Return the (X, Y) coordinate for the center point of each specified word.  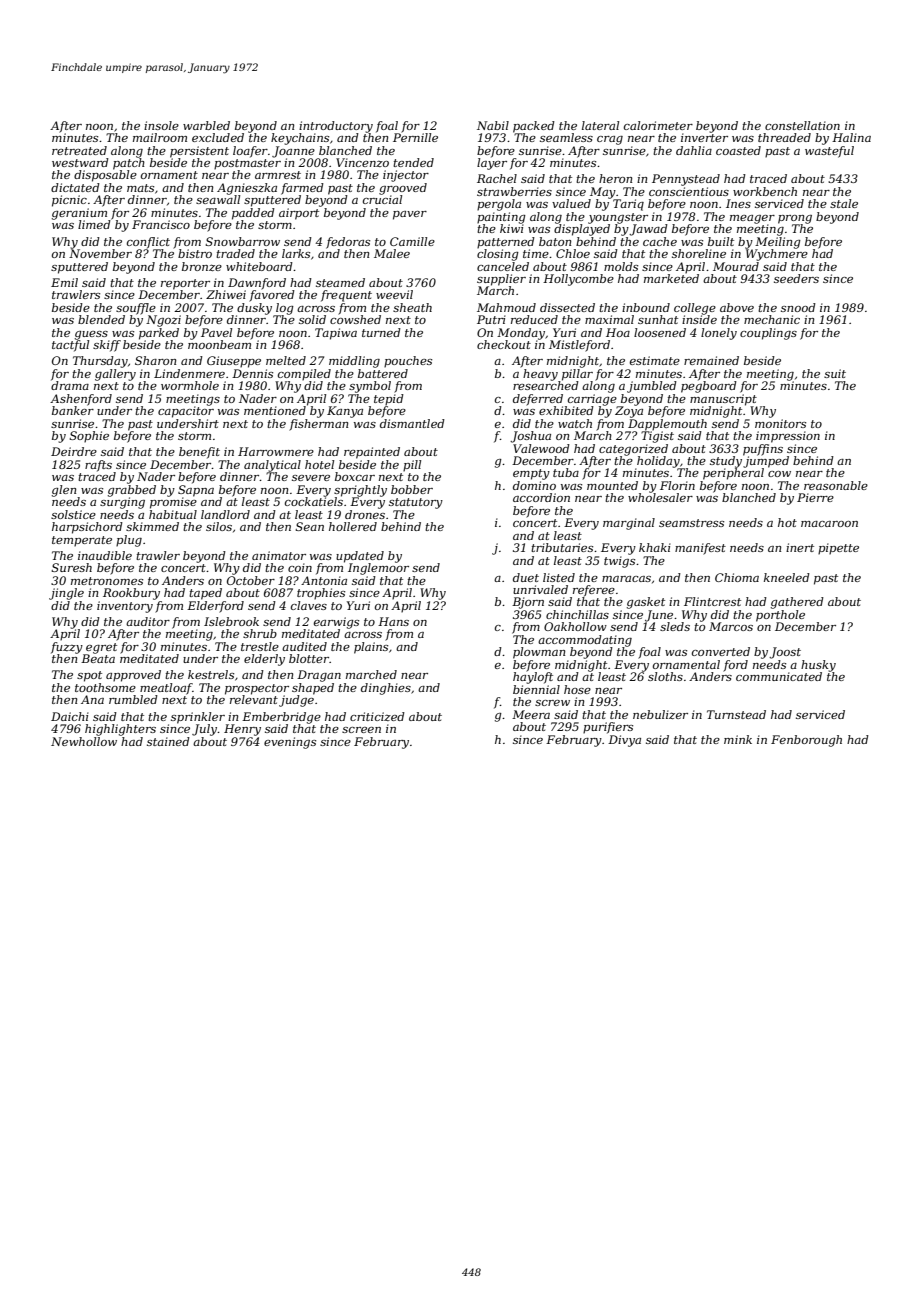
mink (738, 739)
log (285, 309)
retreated (79, 150)
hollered (353, 526)
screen (361, 730)
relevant (254, 699)
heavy (540, 375)
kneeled (787, 577)
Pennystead (686, 180)
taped (205, 594)
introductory (336, 127)
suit (835, 373)
